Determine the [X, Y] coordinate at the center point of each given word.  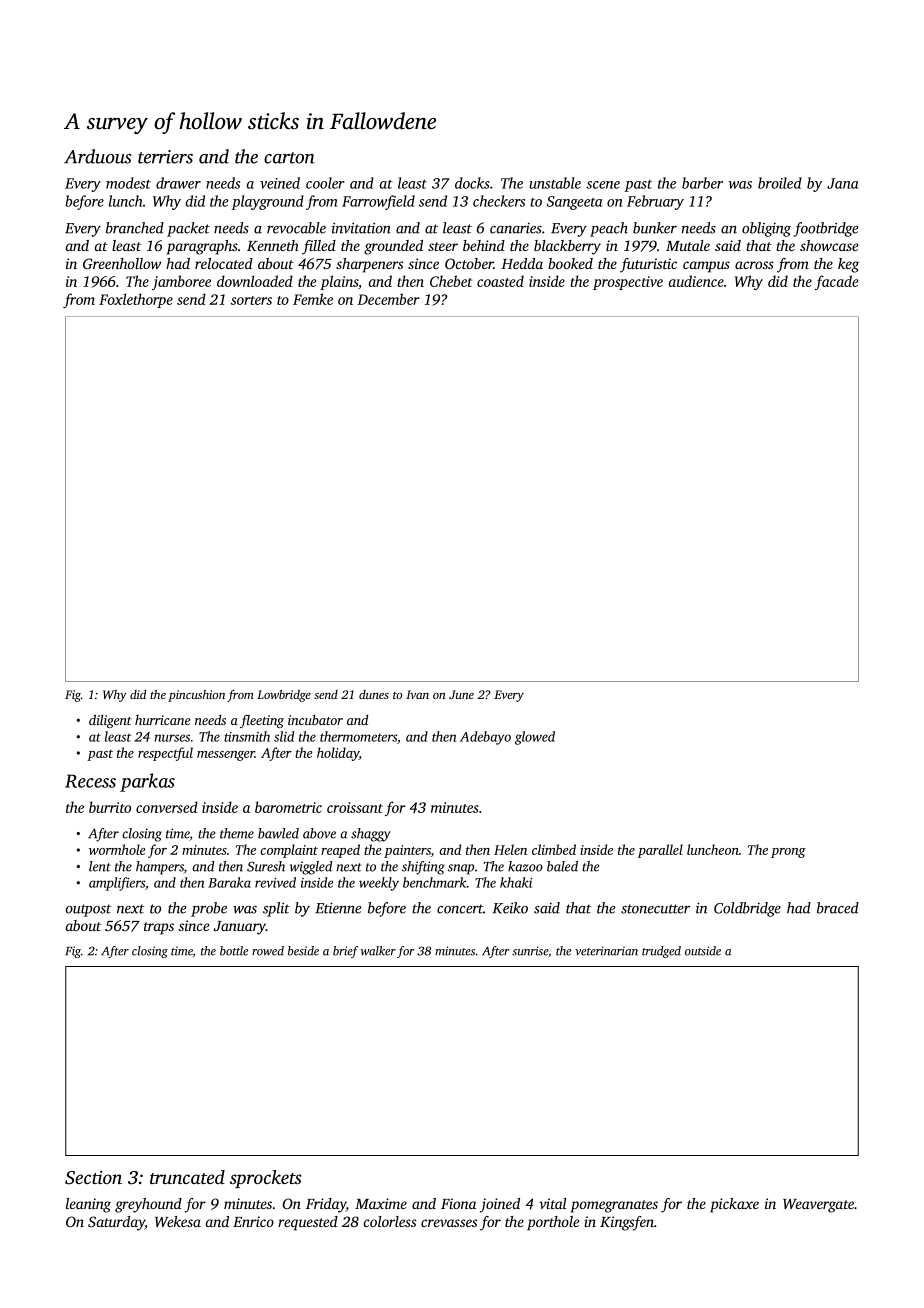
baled [562, 866]
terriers [165, 157]
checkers [499, 201]
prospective [628, 283]
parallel [660, 851]
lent [100, 866]
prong [788, 853]
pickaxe [734, 1205]
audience [696, 281]
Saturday [116, 1223]
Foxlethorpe [136, 300]
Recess [90, 781]
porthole [553, 1223]
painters [407, 851]
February [655, 202]
